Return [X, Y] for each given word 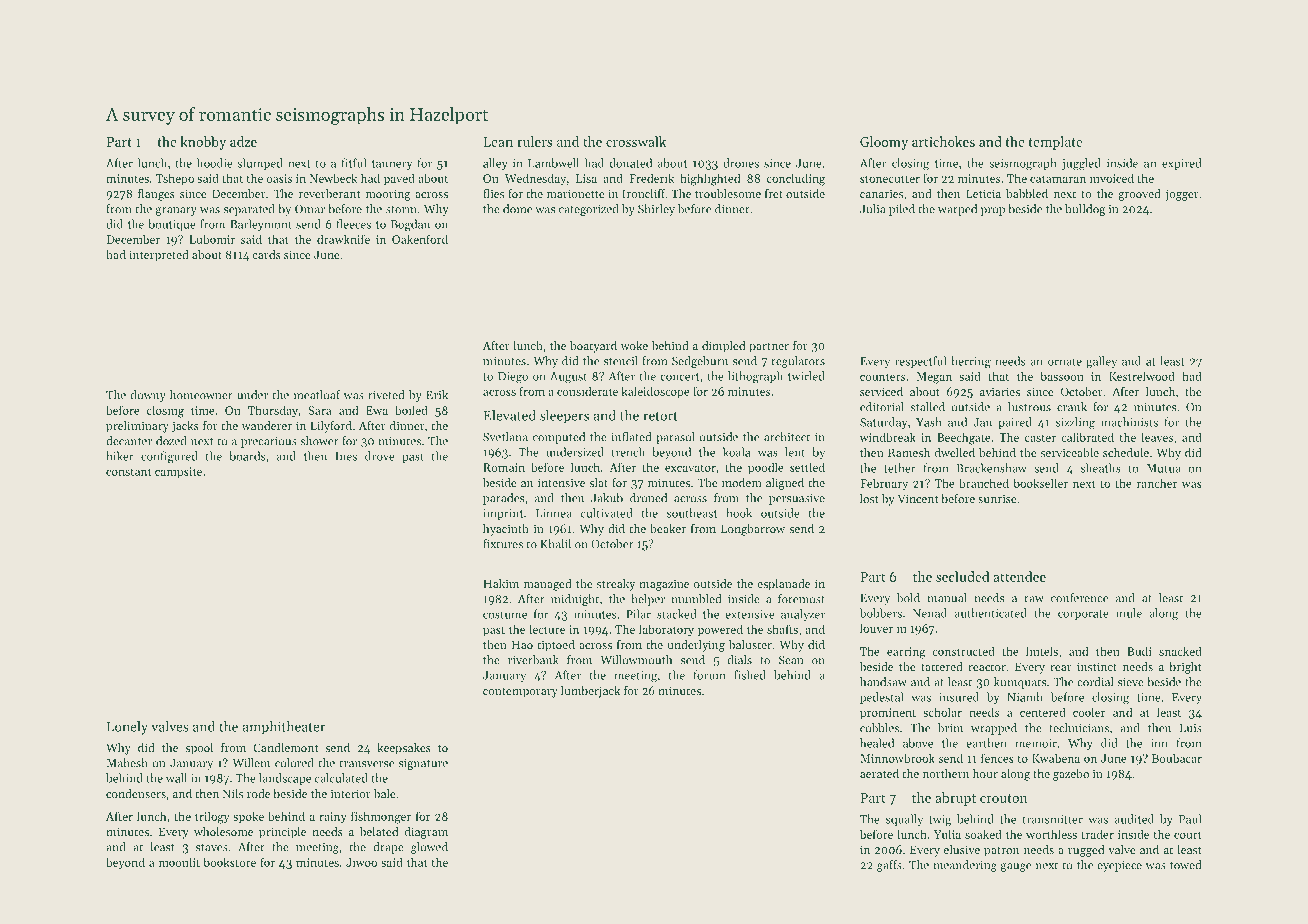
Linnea [554, 513]
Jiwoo [361, 862]
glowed [429, 848]
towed [1185, 865]
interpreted [159, 256]
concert [679, 377]
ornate [1065, 362]
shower [319, 441]
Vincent [918, 498]
